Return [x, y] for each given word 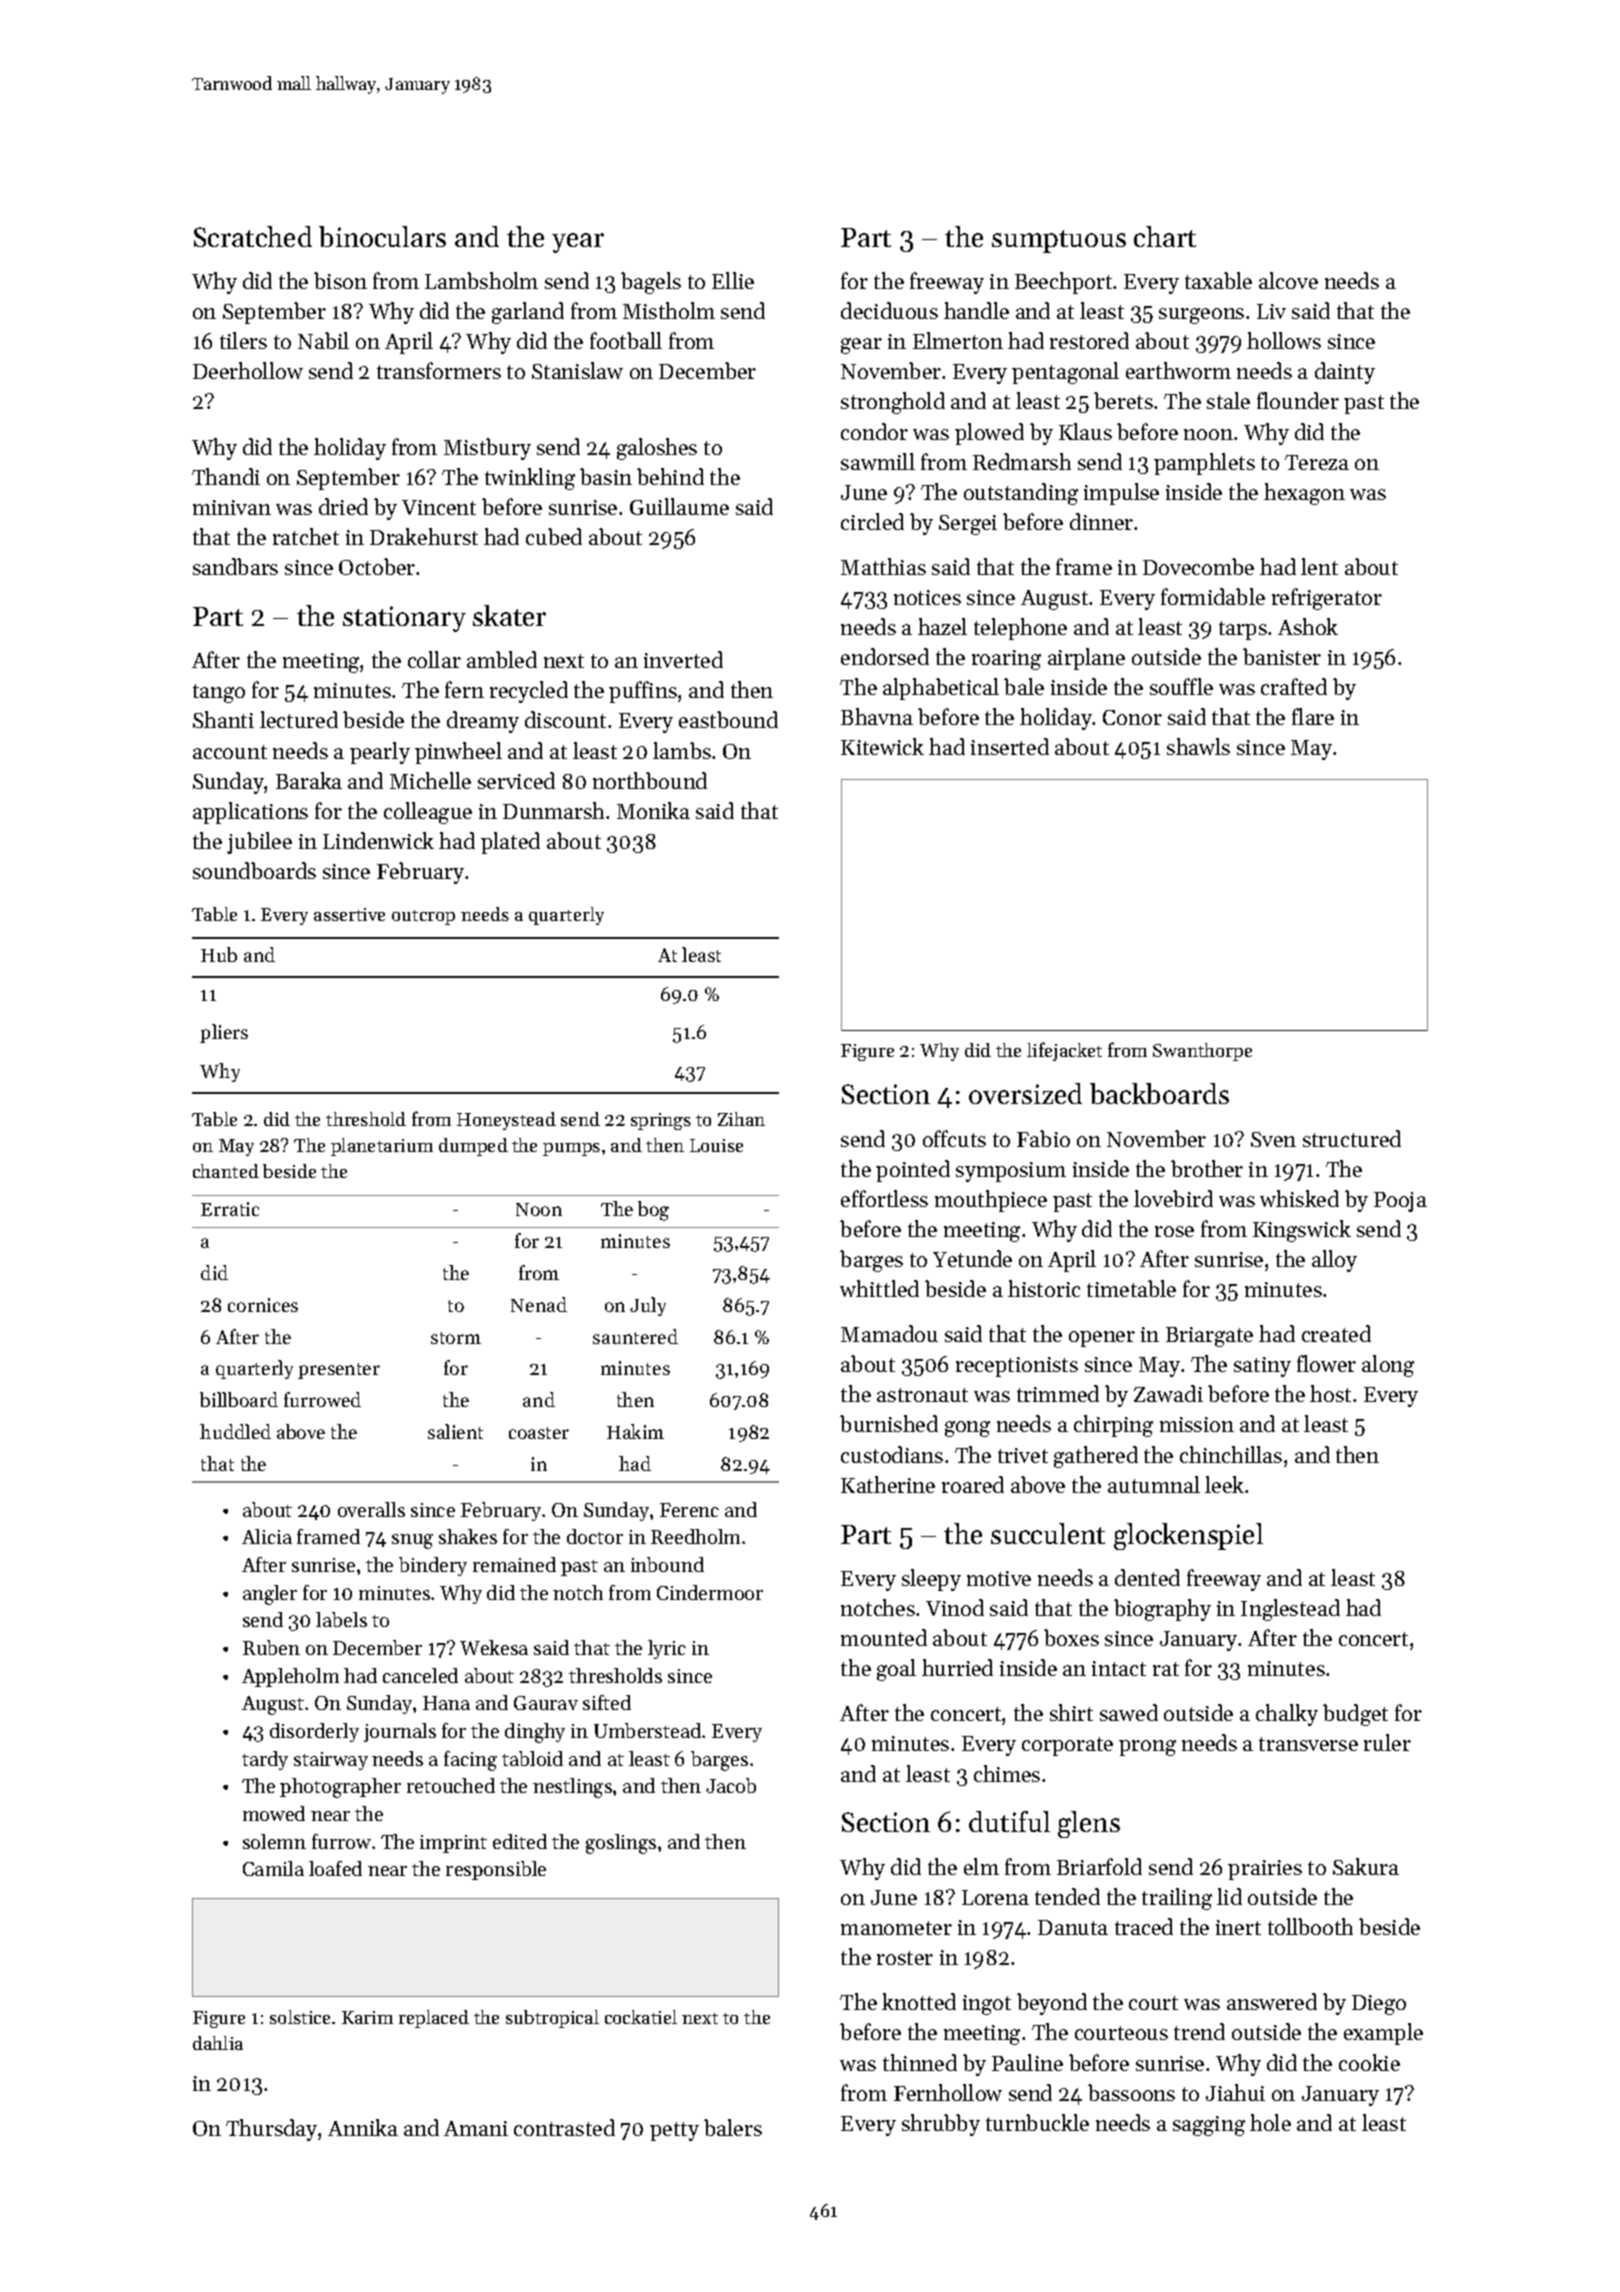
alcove [1288, 280]
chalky [1287, 1715]
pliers [224, 1033]
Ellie [733, 280]
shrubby [941, 2125]
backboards [1159, 1093]
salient [455, 1431]
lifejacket [1064, 1051]
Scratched [253, 236]
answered [1272, 2001]
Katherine [888, 1484]
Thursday [271, 2130]
